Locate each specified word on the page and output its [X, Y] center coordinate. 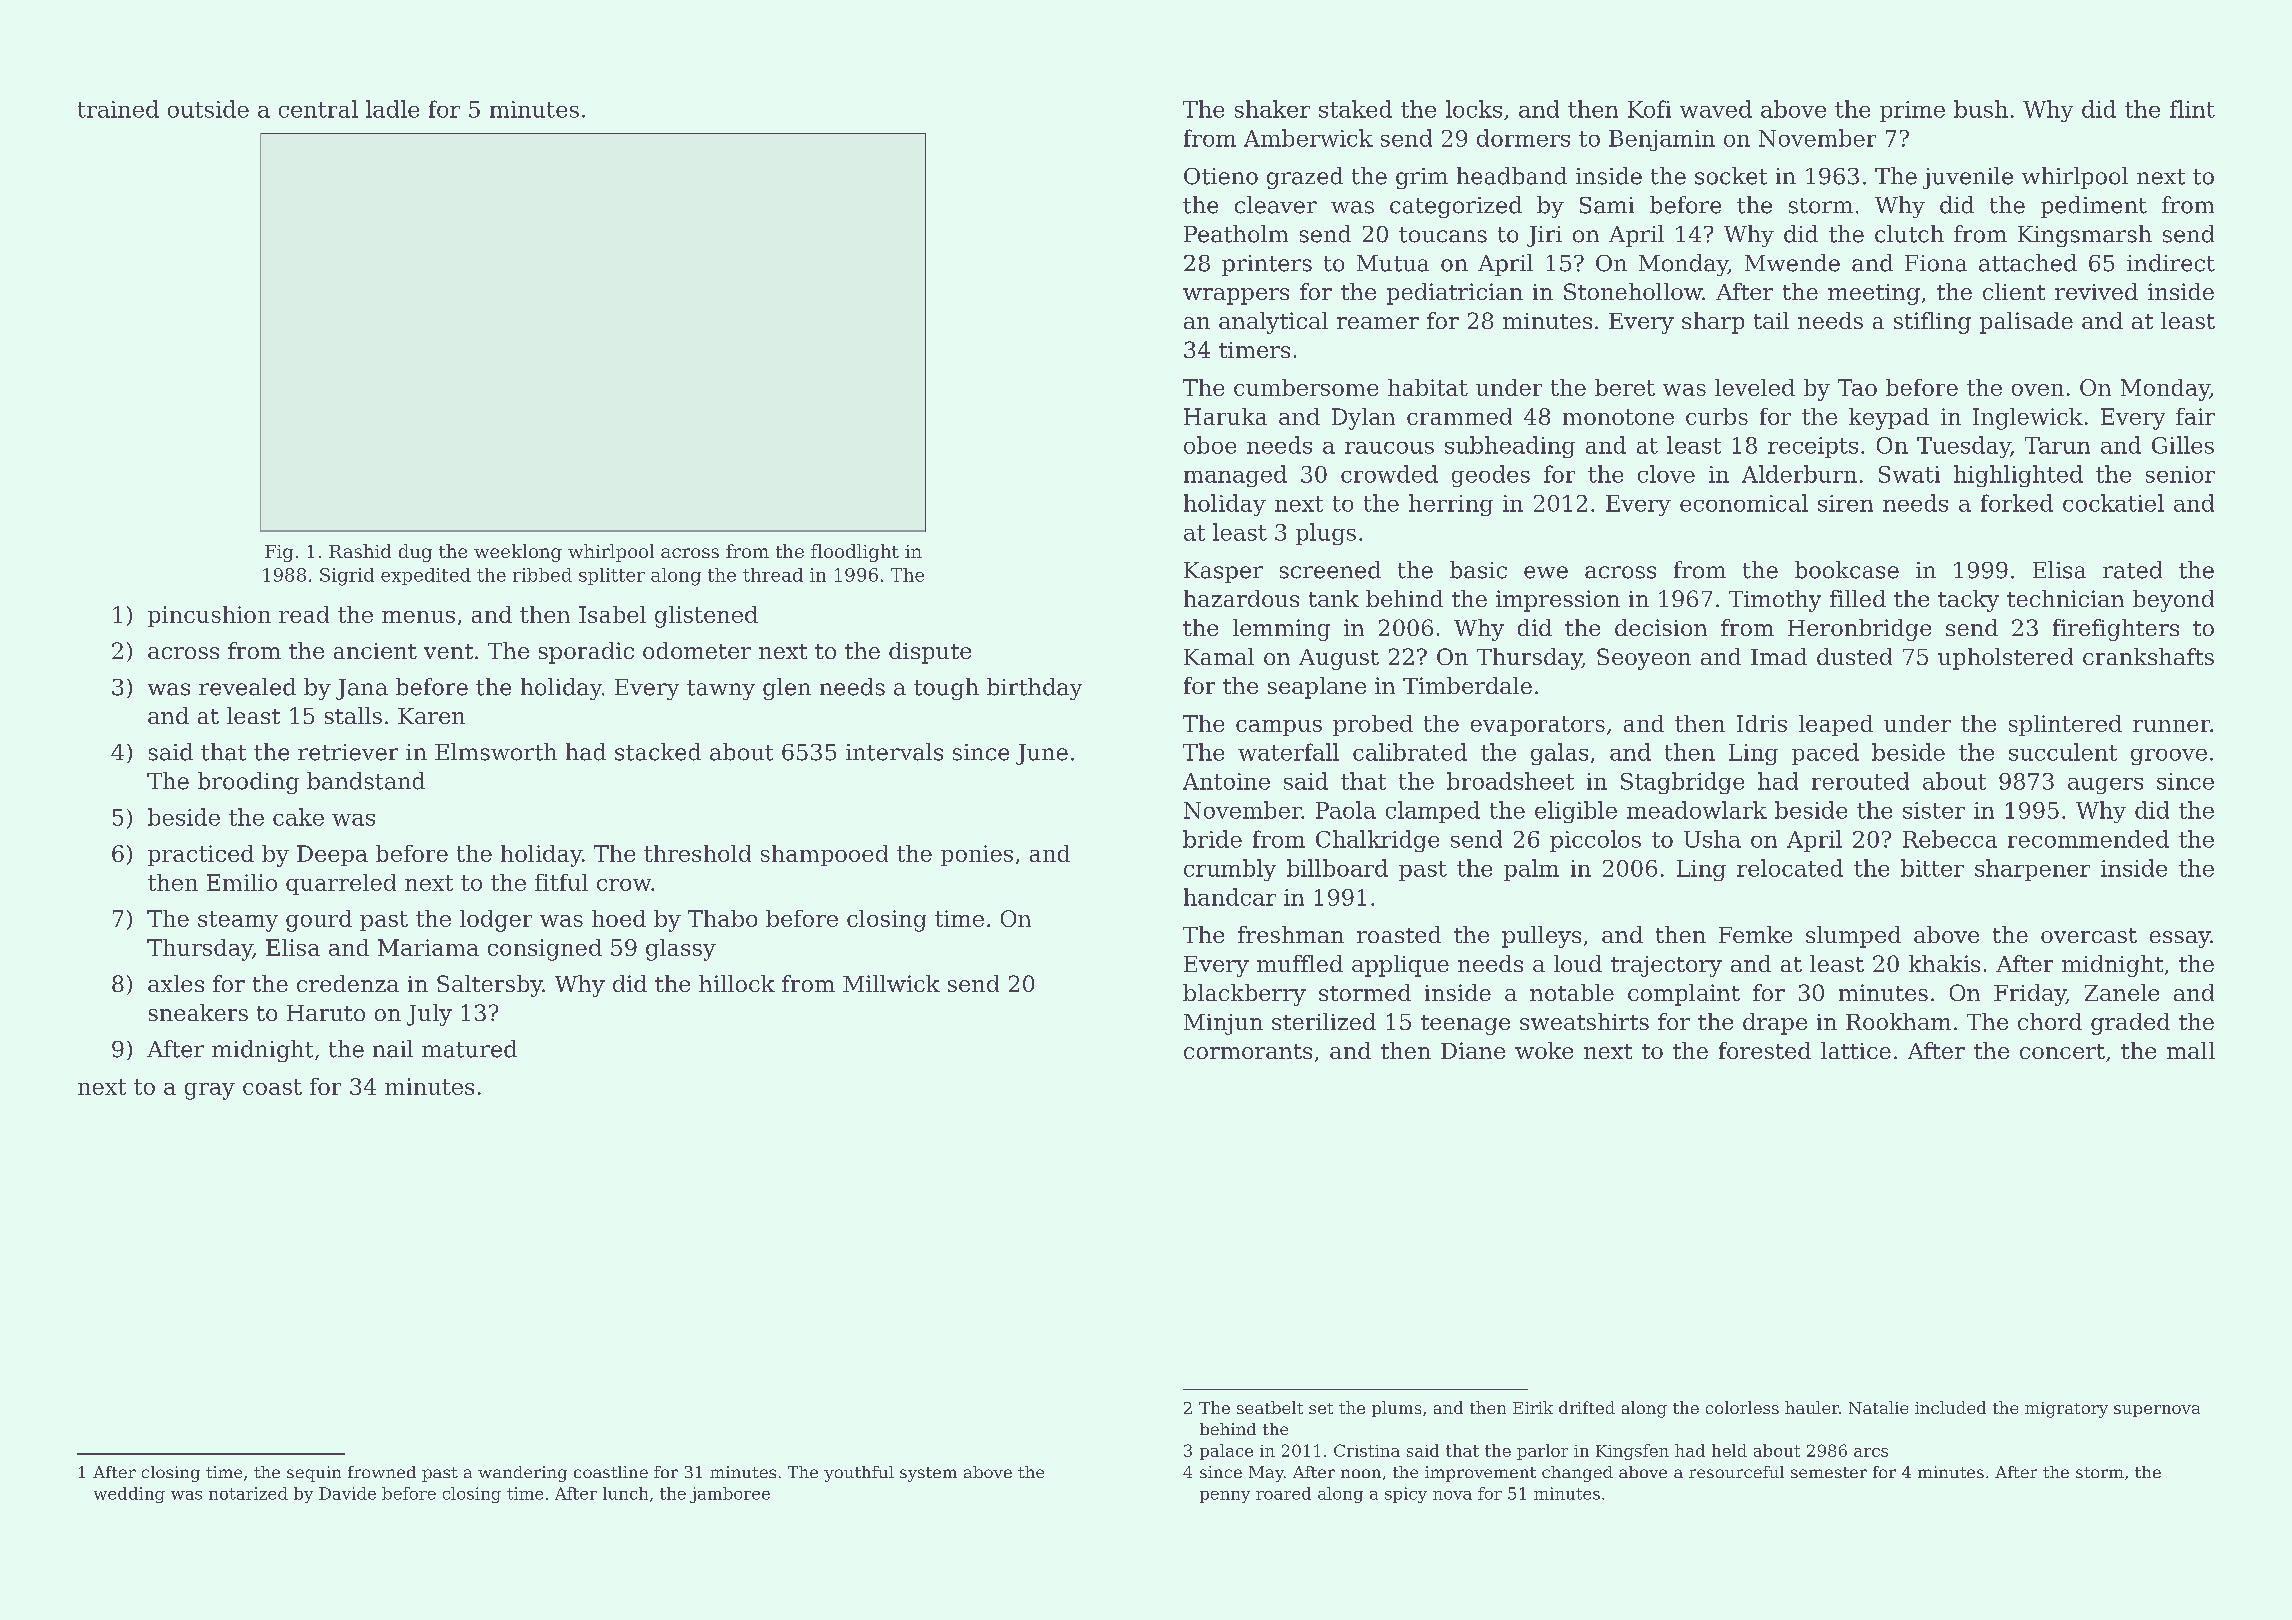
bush [1981, 109]
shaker [1272, 109]
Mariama [428, 947]
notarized [248, 1493]
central [318, 109]
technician [2065, 598]
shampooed [824, 855]
